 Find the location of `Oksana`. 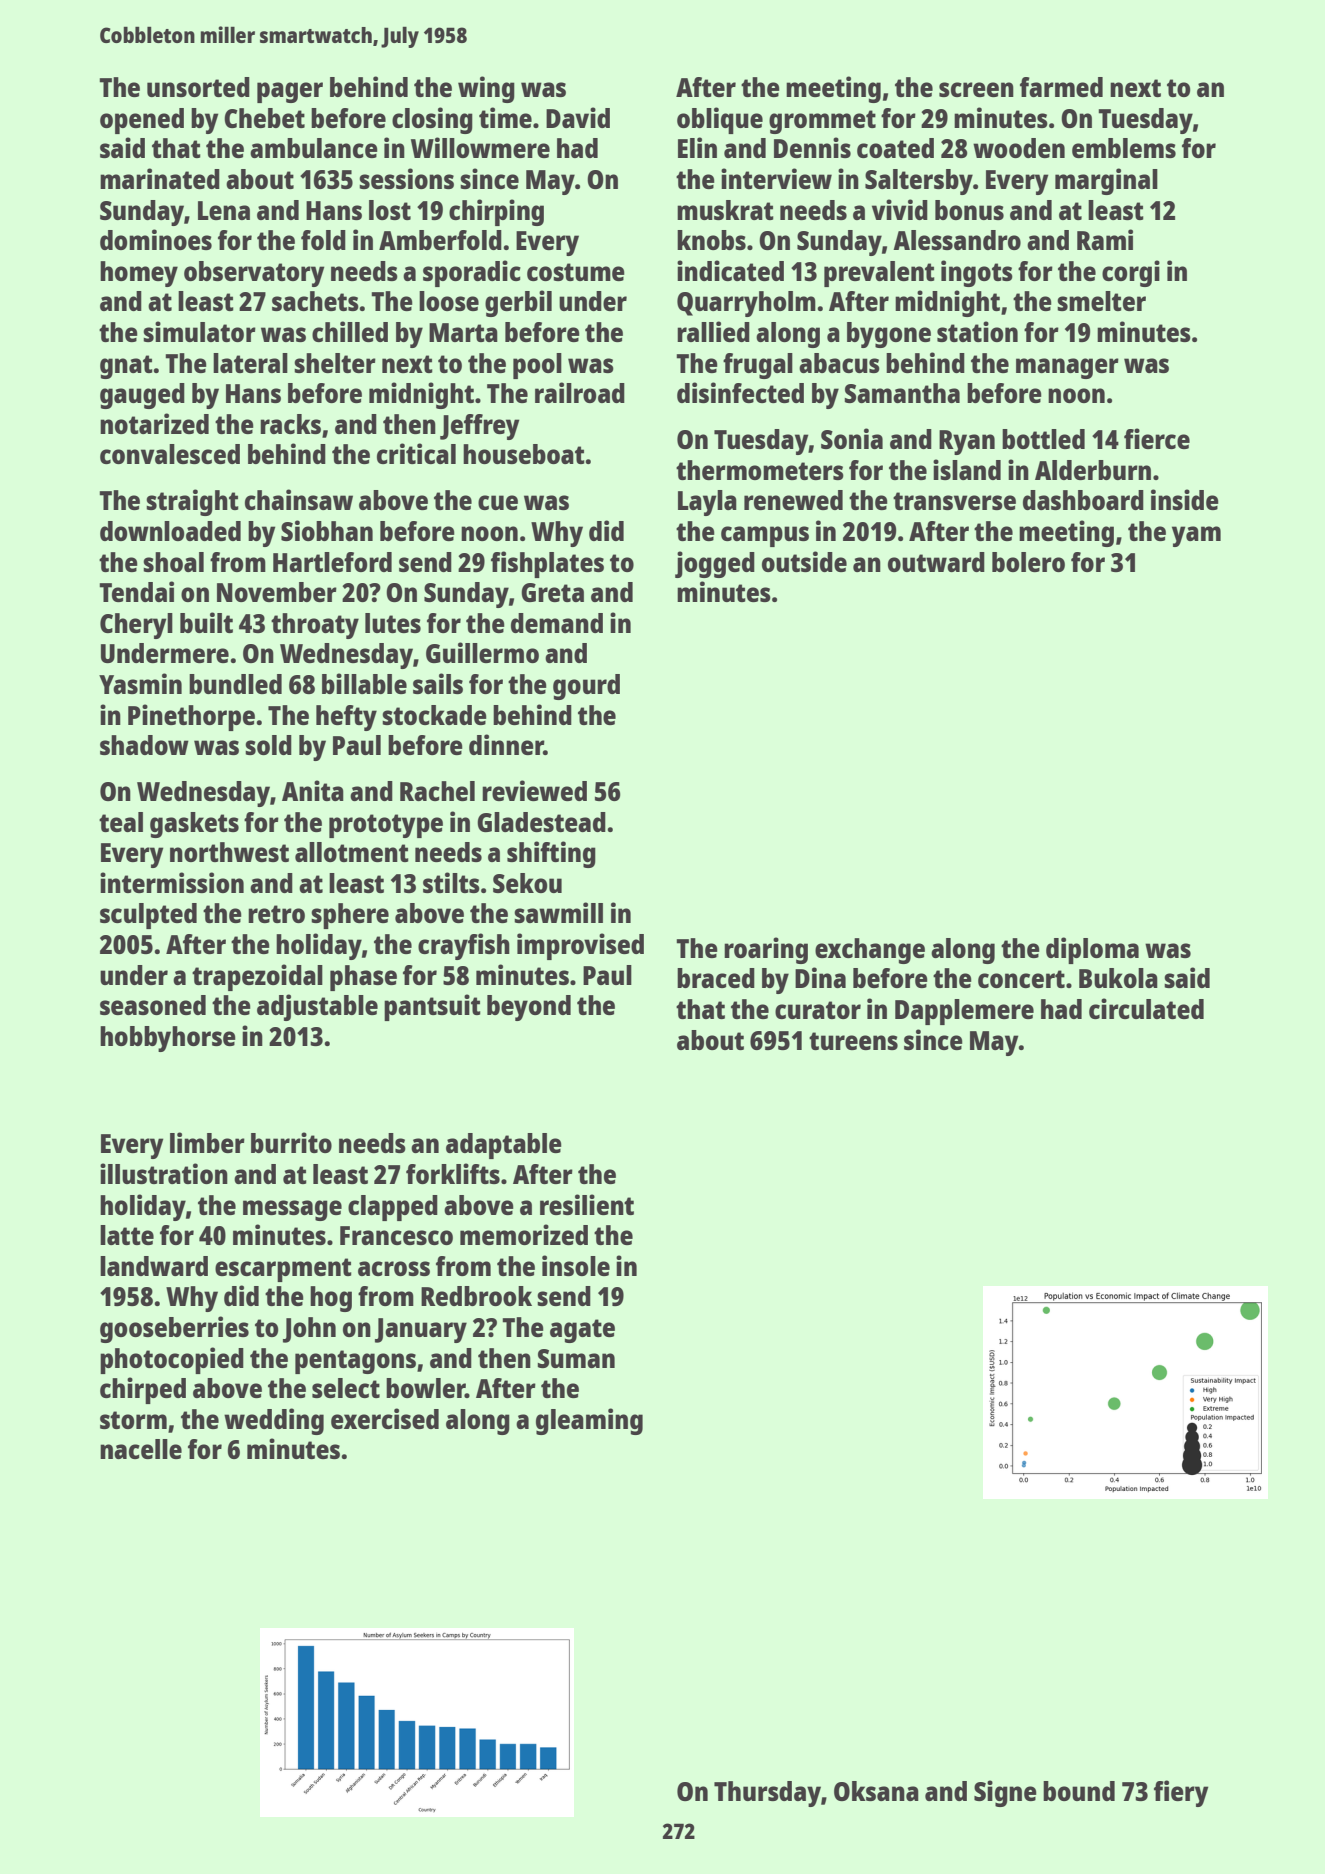

Oksana is located at coordinates (876, 1791).
